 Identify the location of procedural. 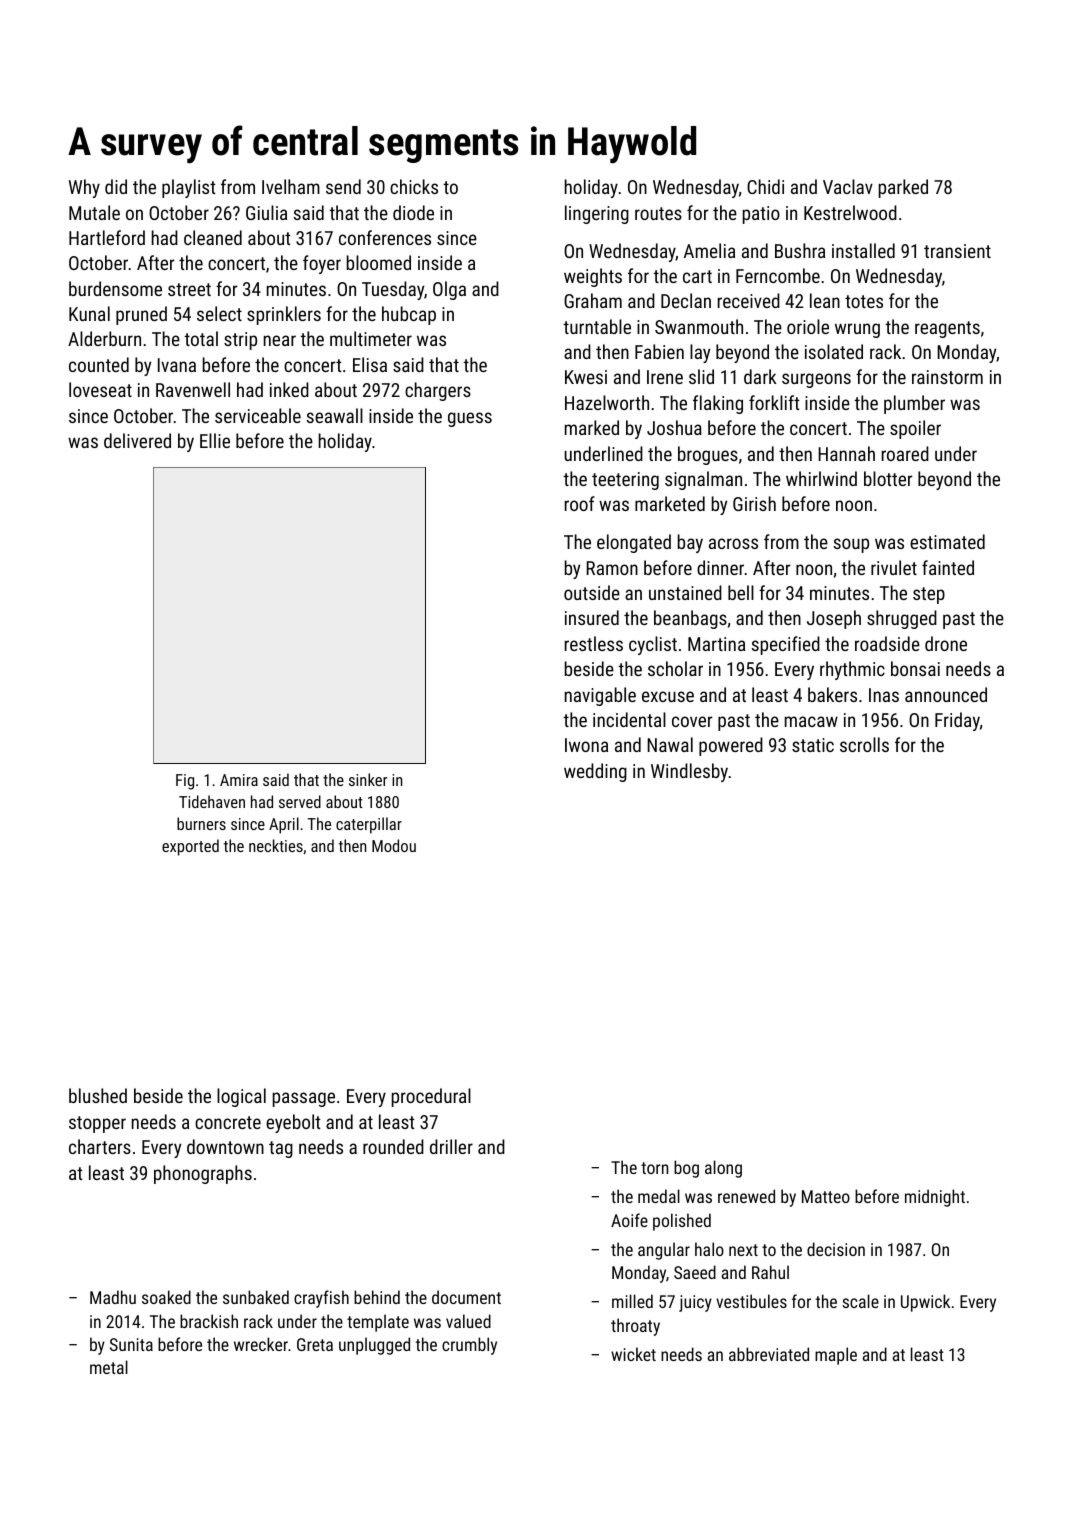
(431, 1097).
